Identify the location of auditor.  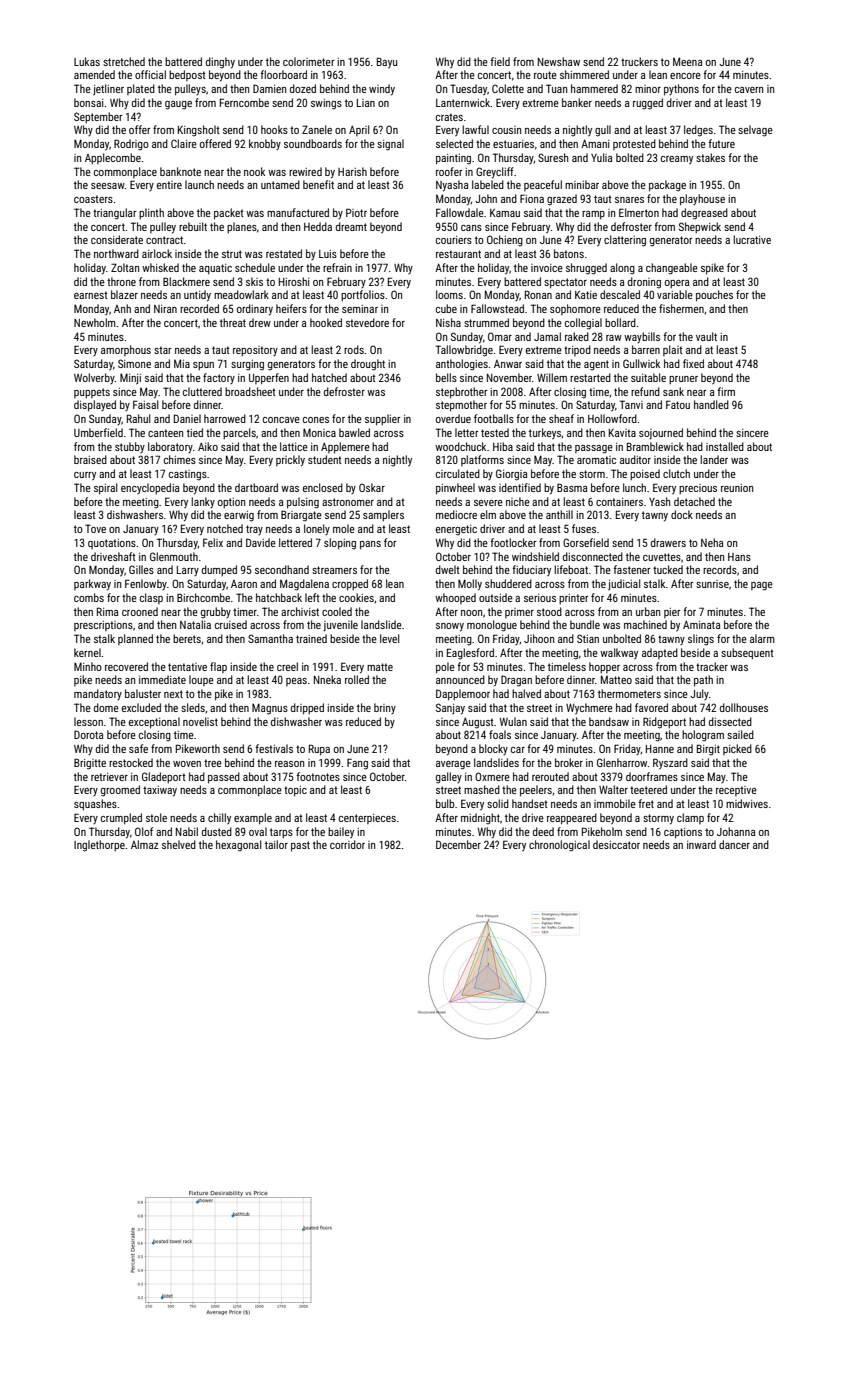
(635, 459).
